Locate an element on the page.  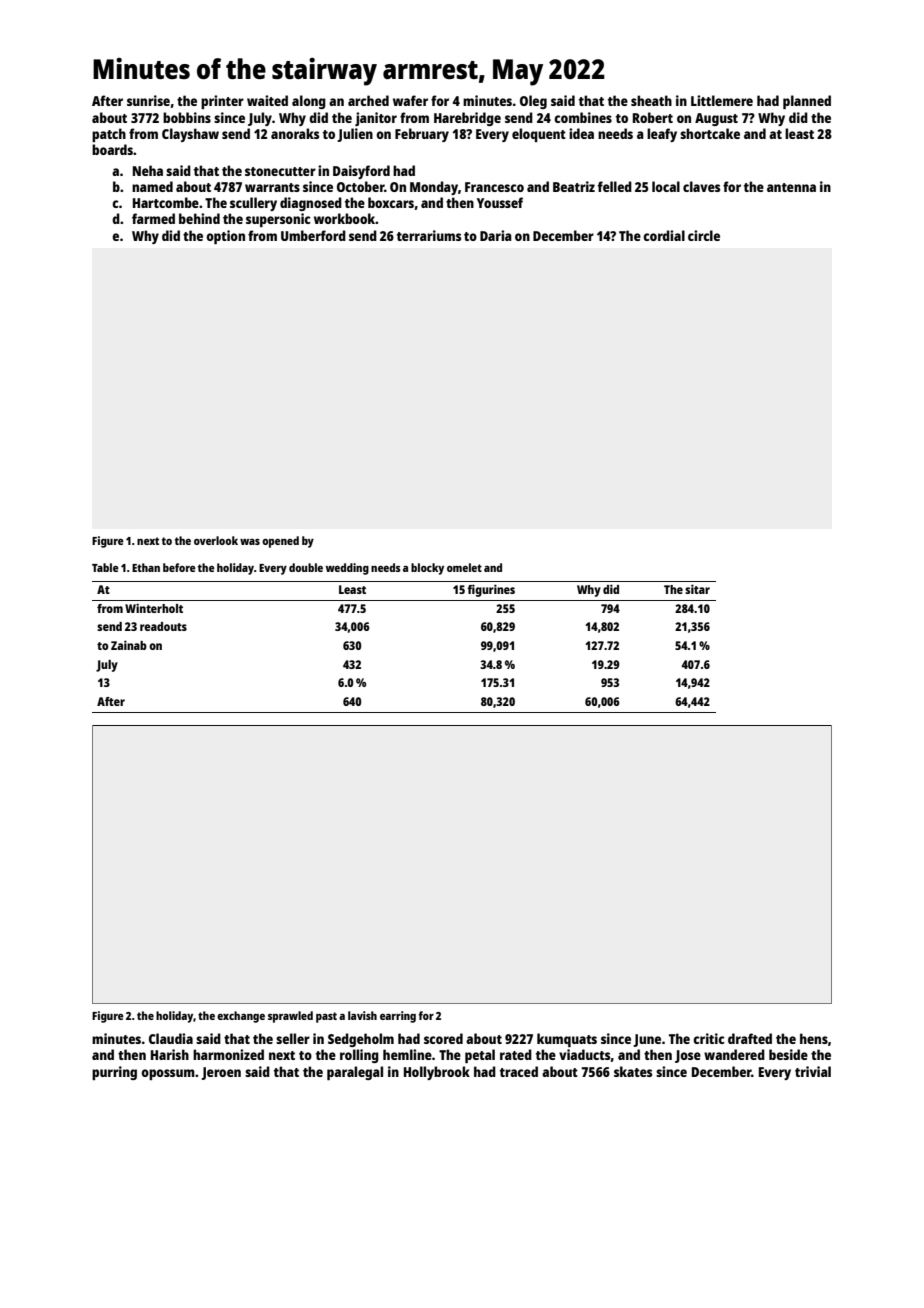
omelet is located at coordinates (464, 567).
